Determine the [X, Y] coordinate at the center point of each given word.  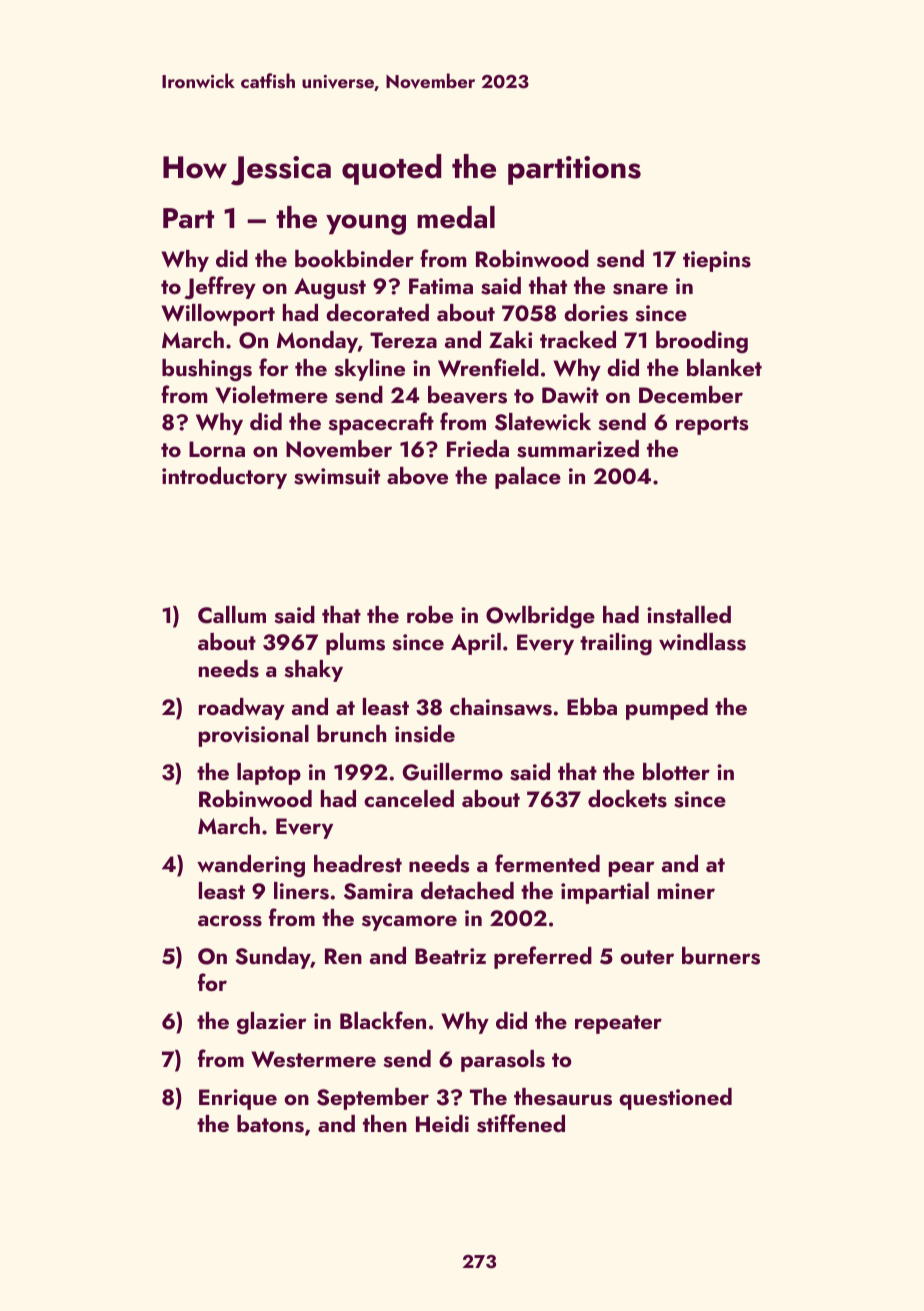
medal [456, 217]
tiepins [717, 261]
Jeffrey [220, 288]
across [230, 921]
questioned [675, 1099]
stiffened [521, 1123]
